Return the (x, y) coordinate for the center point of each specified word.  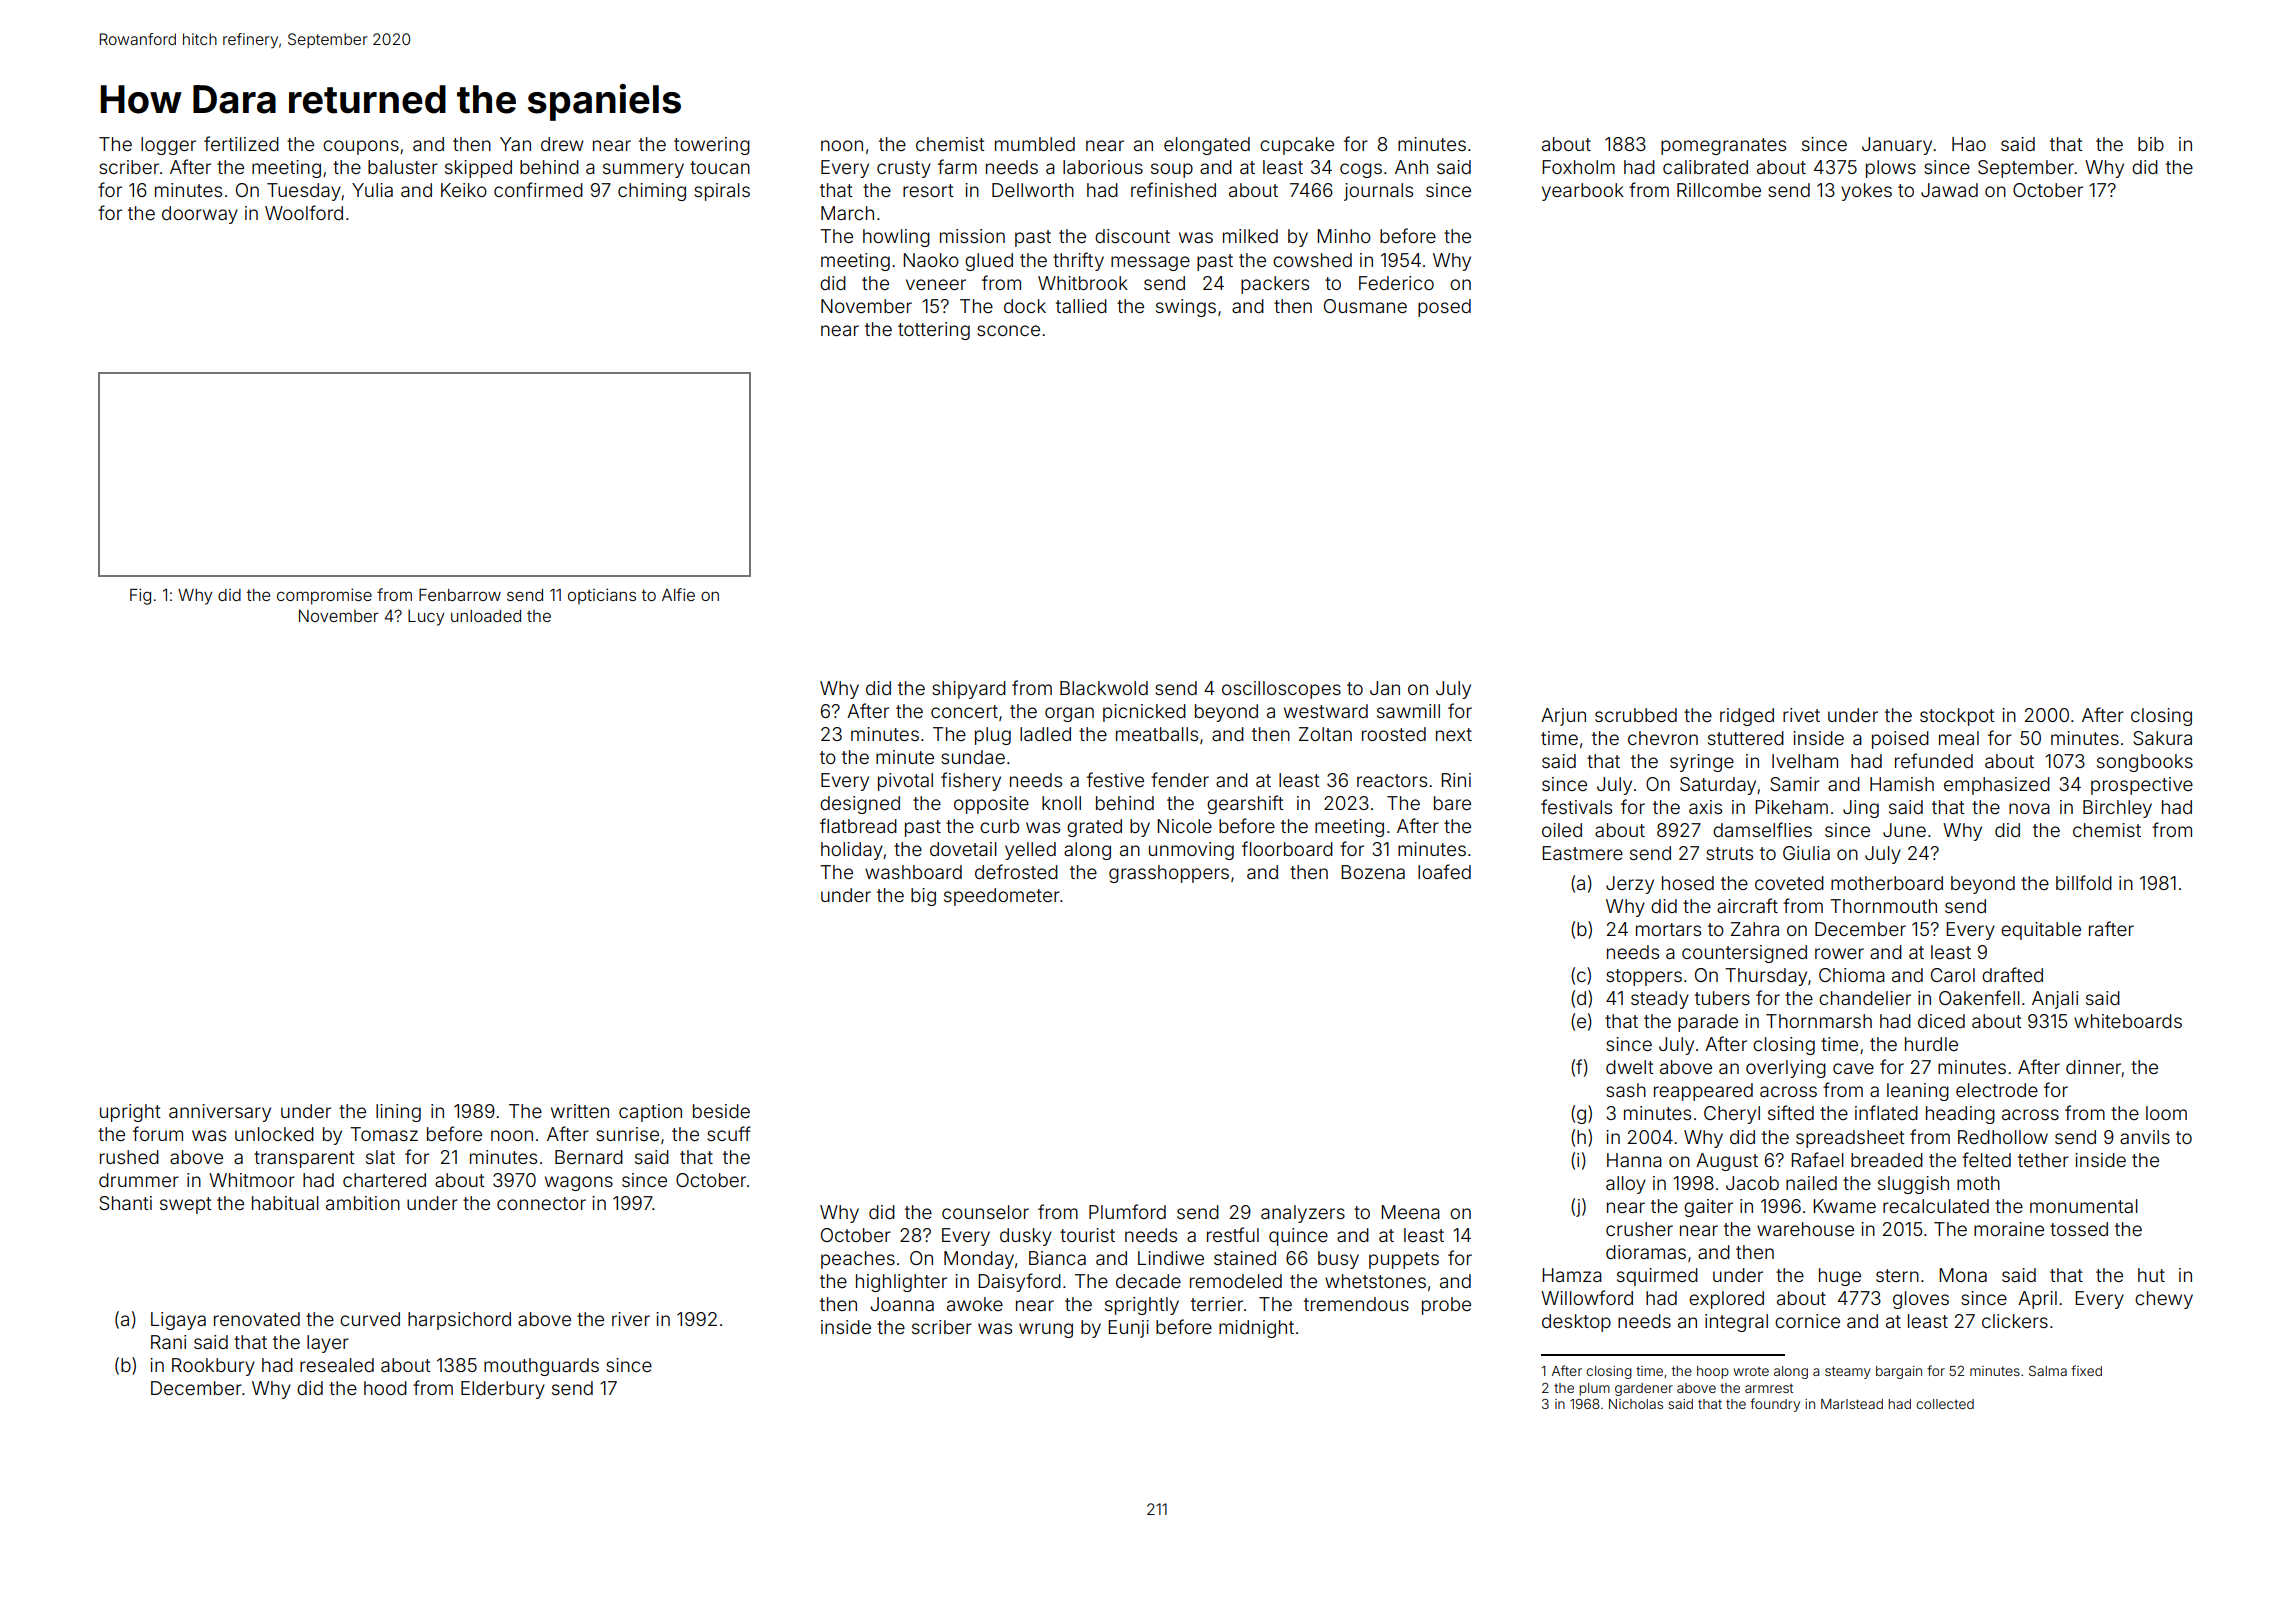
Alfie (678, 594)
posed (1444, 308)
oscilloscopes (1281, 690)
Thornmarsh (1819, 1021)
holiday (852, 851)
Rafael (1817, 1159)
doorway (200, 215)
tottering (934, 331)
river (631, 1319)
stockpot (1957, 717)
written (580, 1111)
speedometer (1002, 897)
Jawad (1949, 190)
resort (928, 190)
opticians (602, 596)
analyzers (1303, 1214)
